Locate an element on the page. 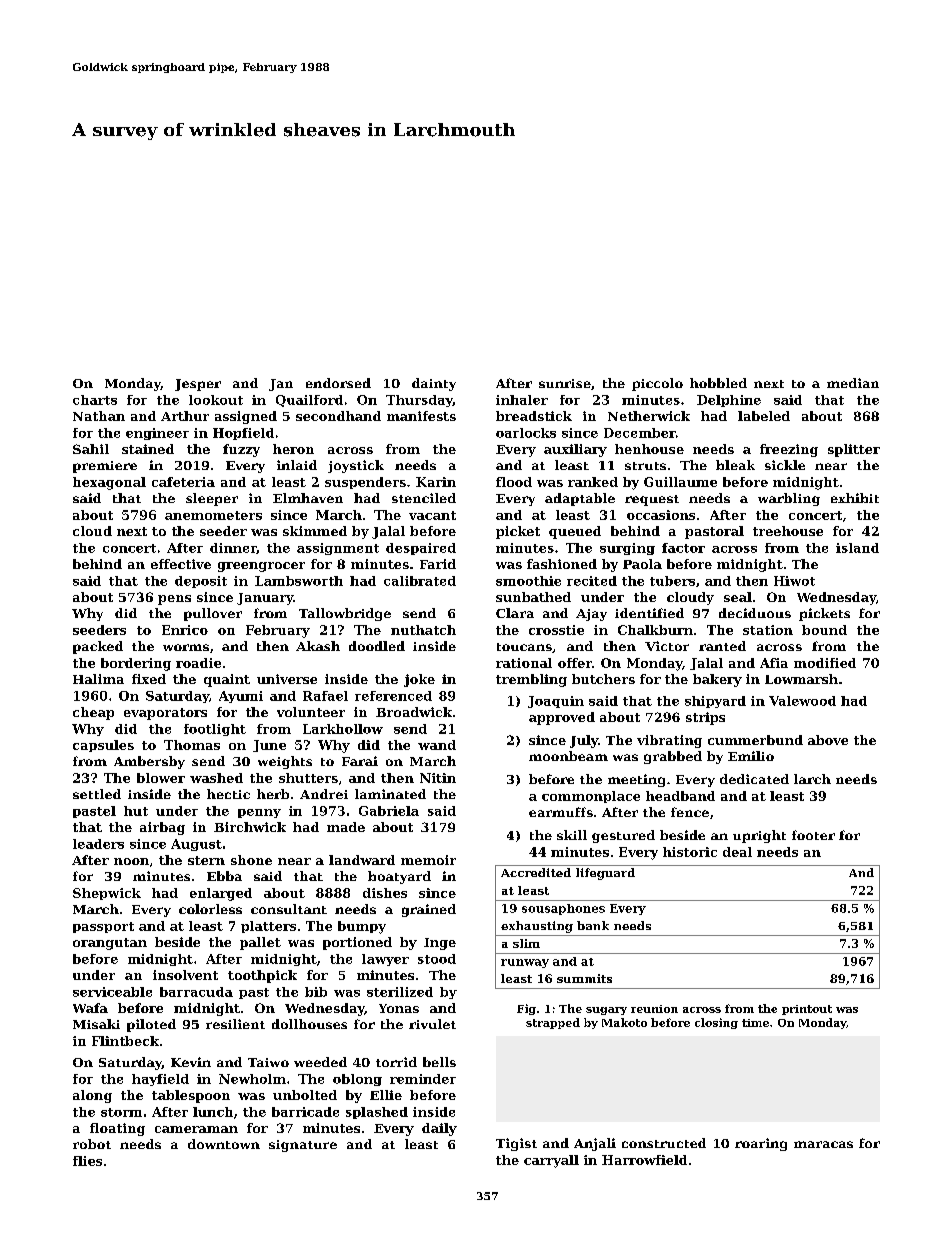 The width and height of the image is (952, 1233). maracas is located at coordinates (823, 1144).
